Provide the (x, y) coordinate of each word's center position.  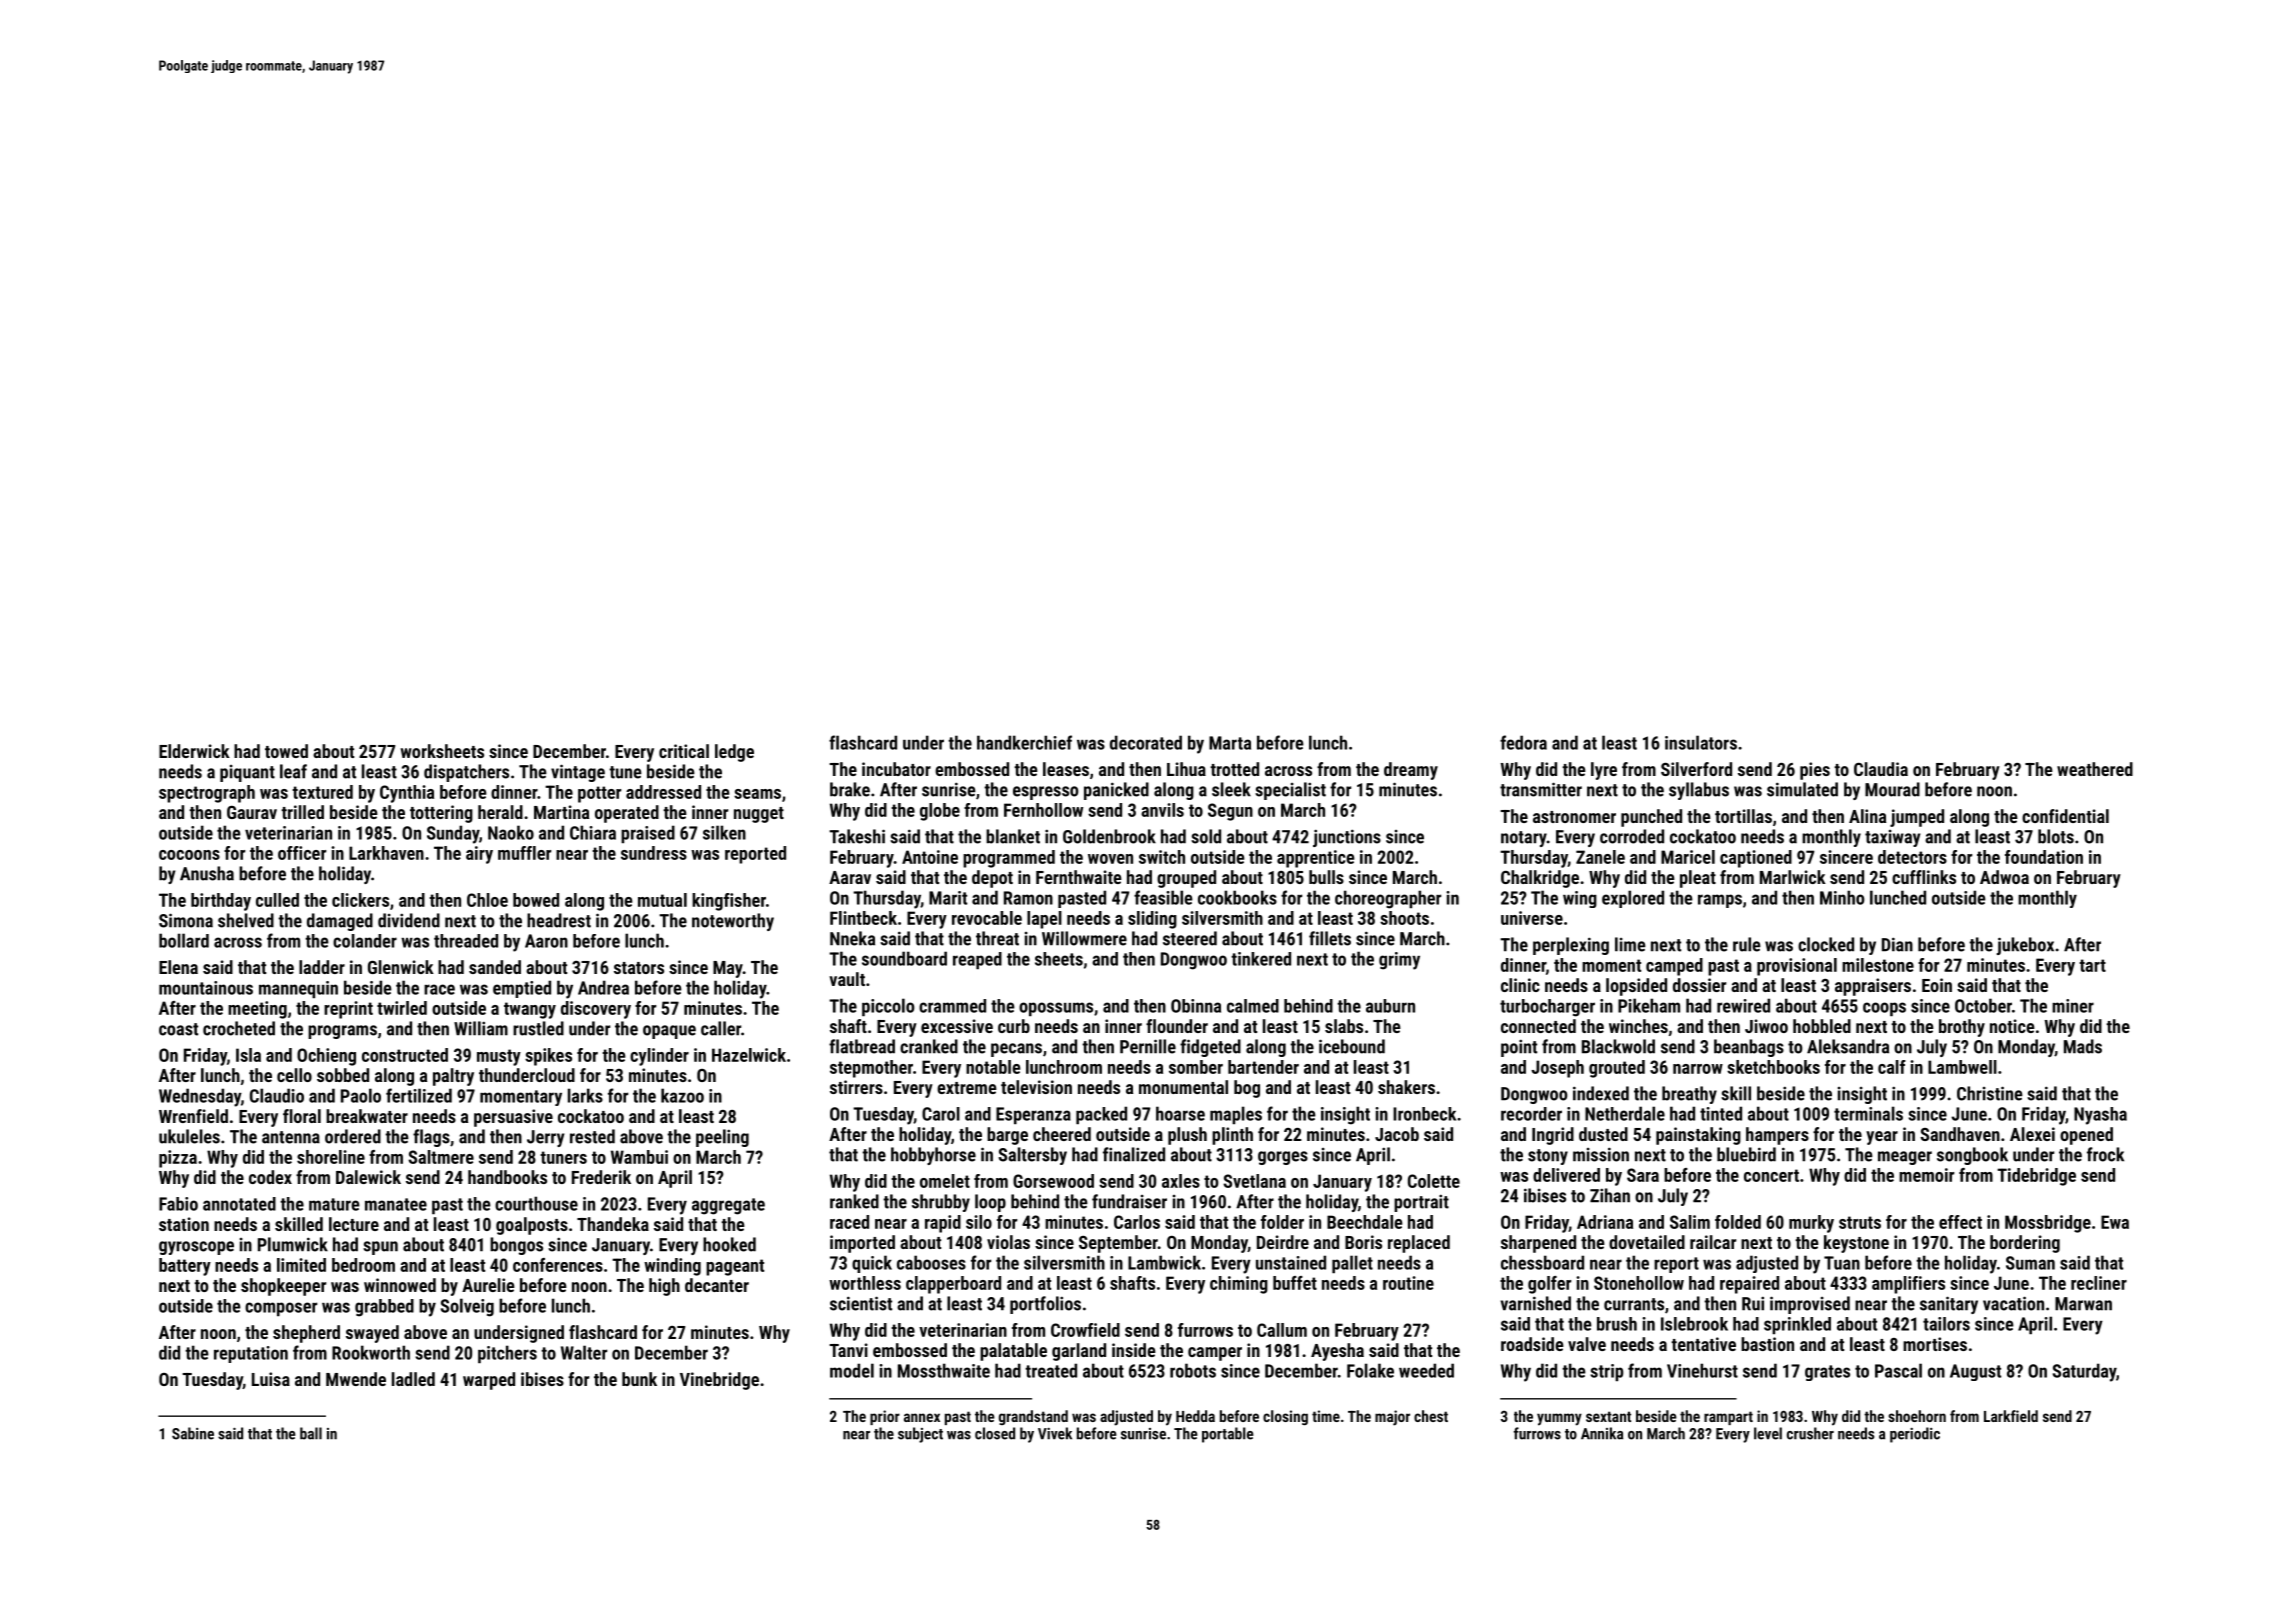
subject (920, 1435)
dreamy (1411, 771)
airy (479, 855)
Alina (1867, 816)
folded (1738, 1222)
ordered (353, 1136)
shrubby (941, 1203)
